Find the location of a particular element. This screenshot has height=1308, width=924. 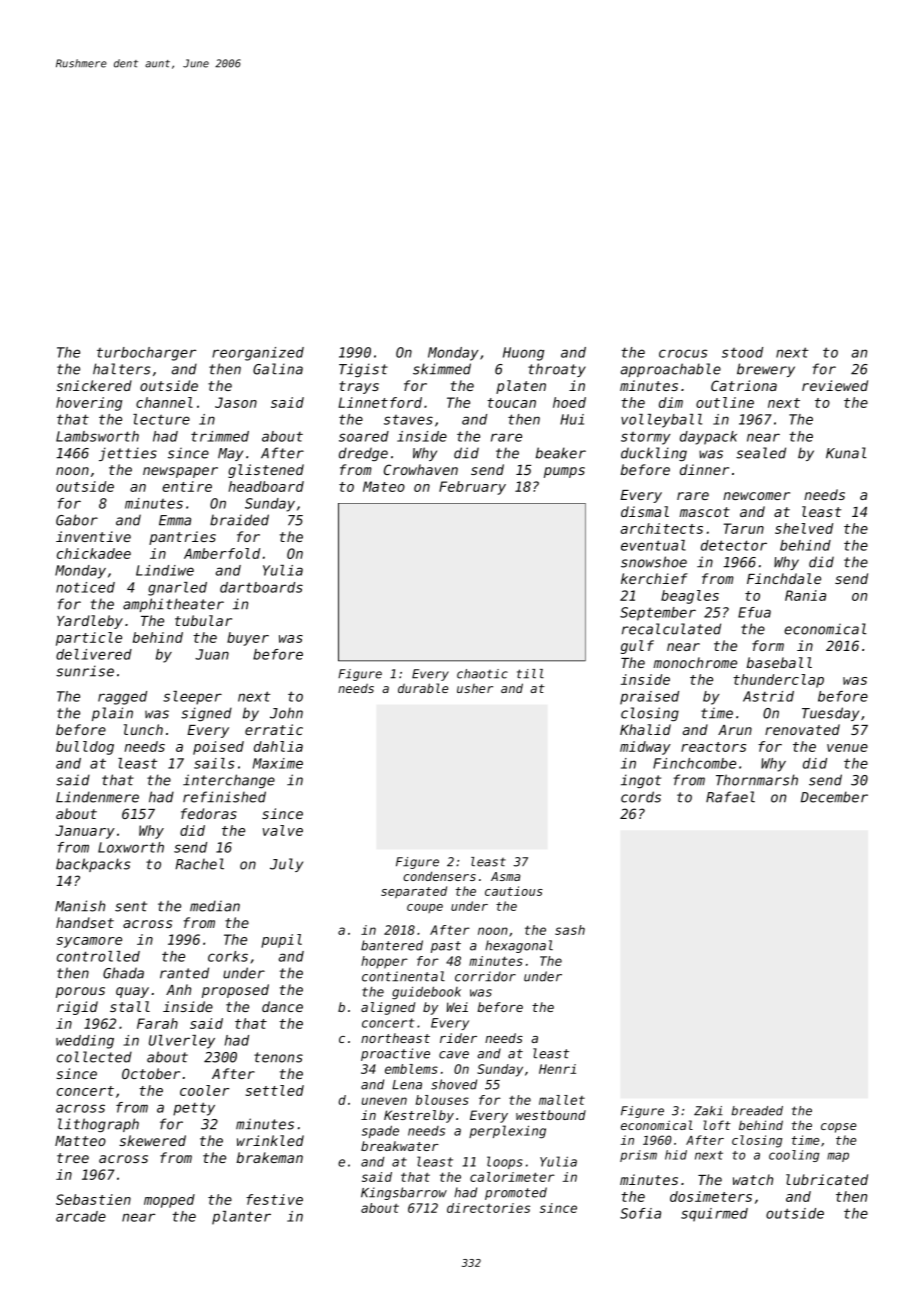

coupe is located at coordinates (425, 908).
